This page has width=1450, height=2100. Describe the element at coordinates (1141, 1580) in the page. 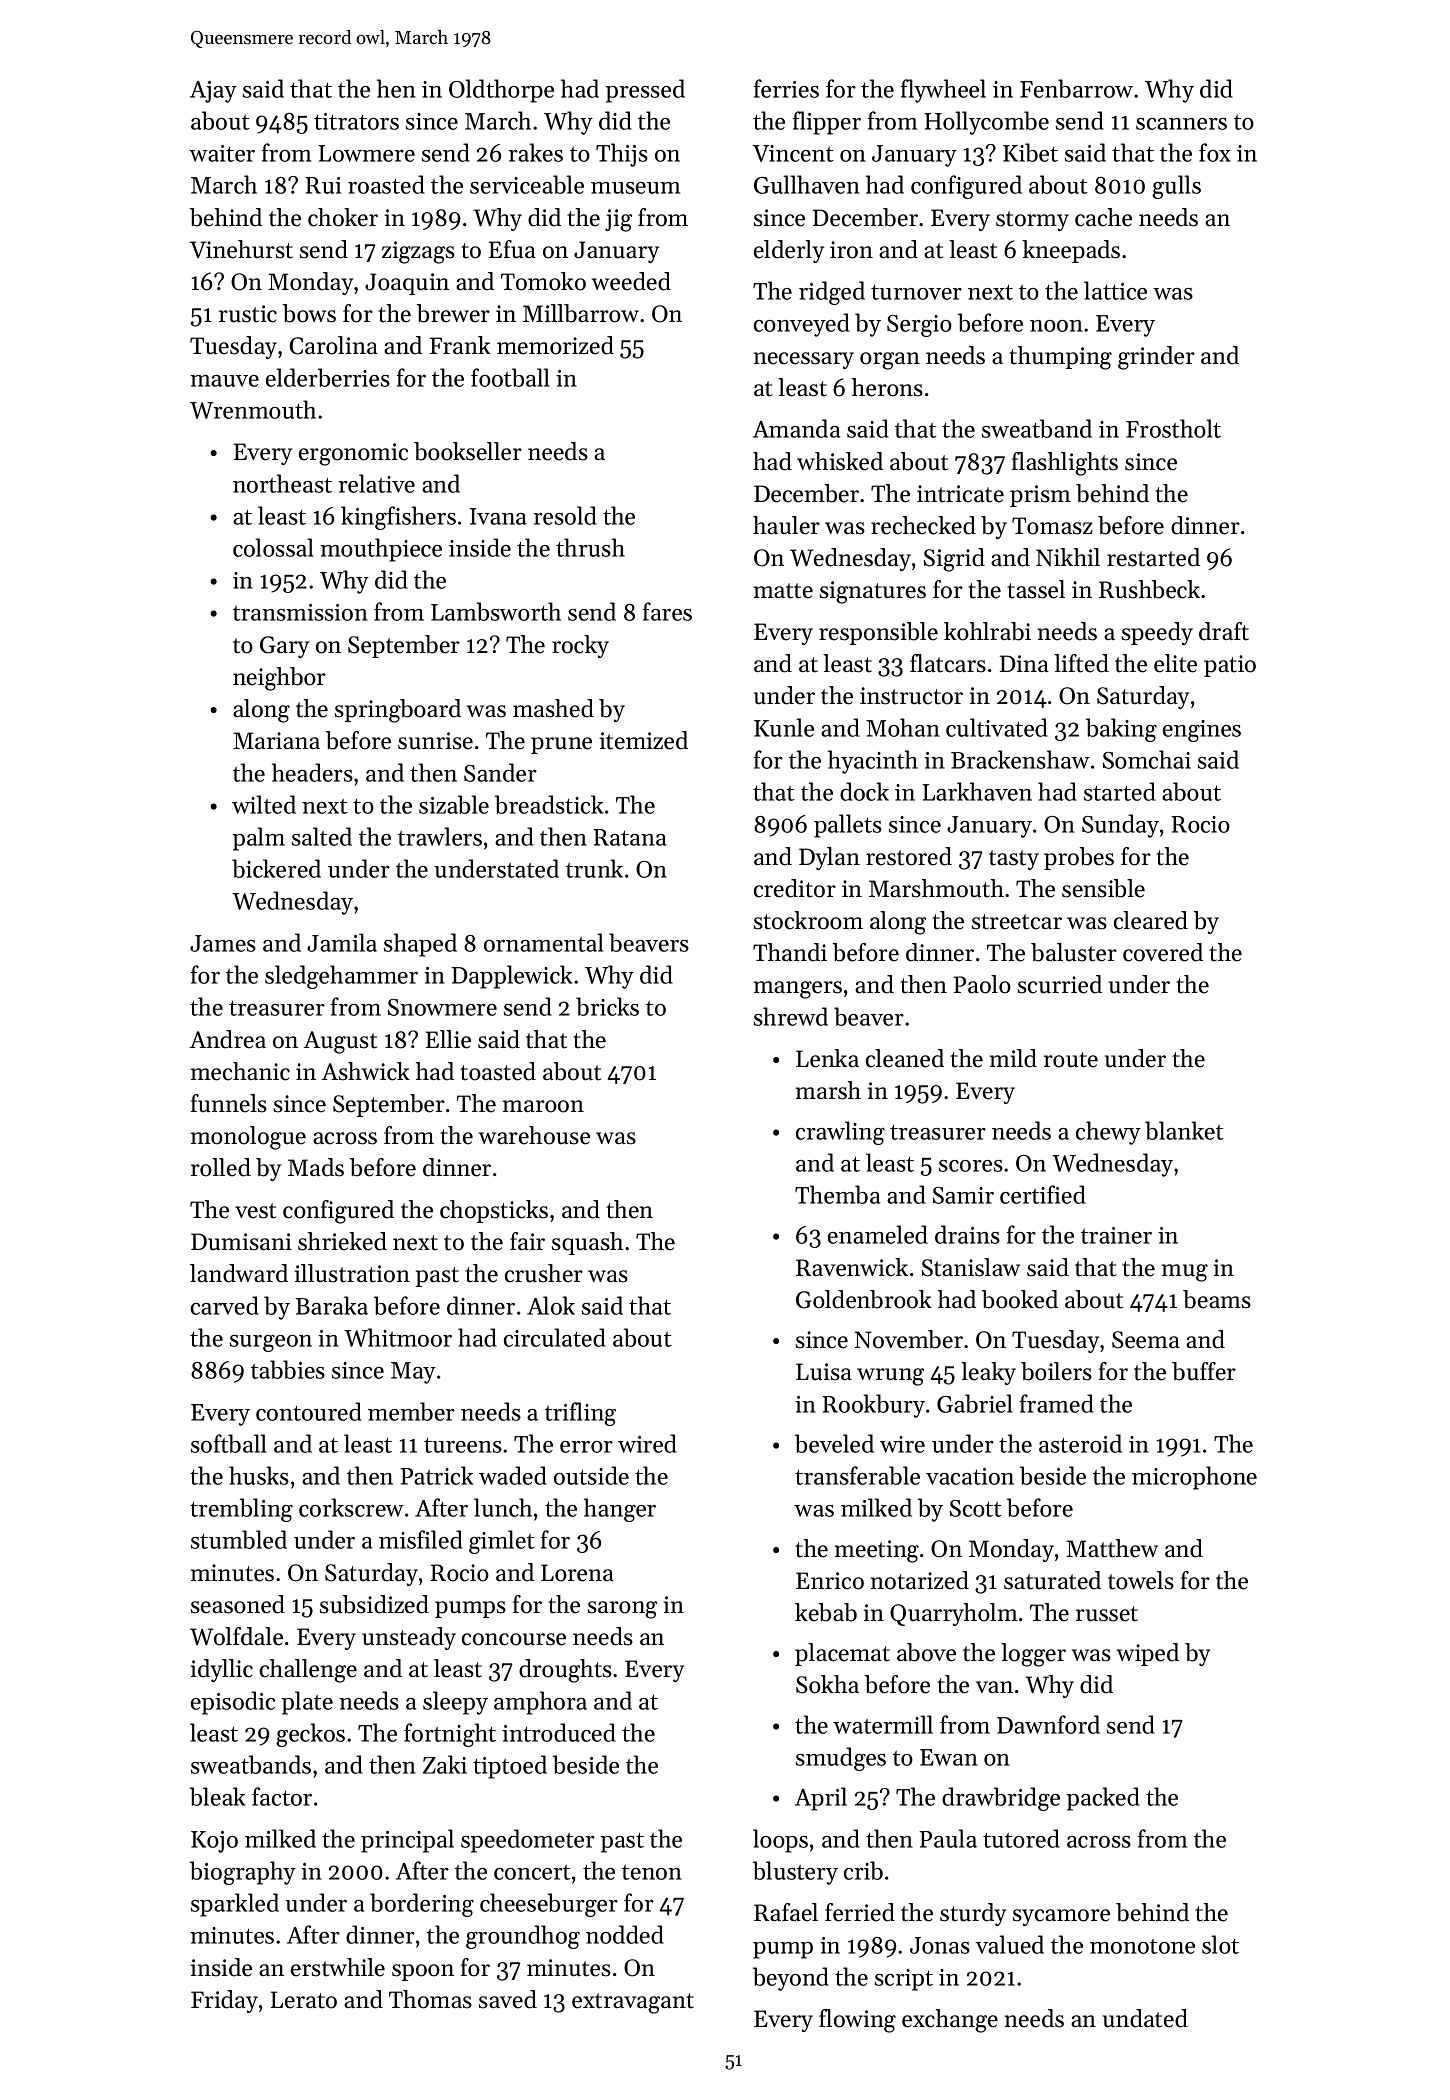

I see `towels` at that location.
